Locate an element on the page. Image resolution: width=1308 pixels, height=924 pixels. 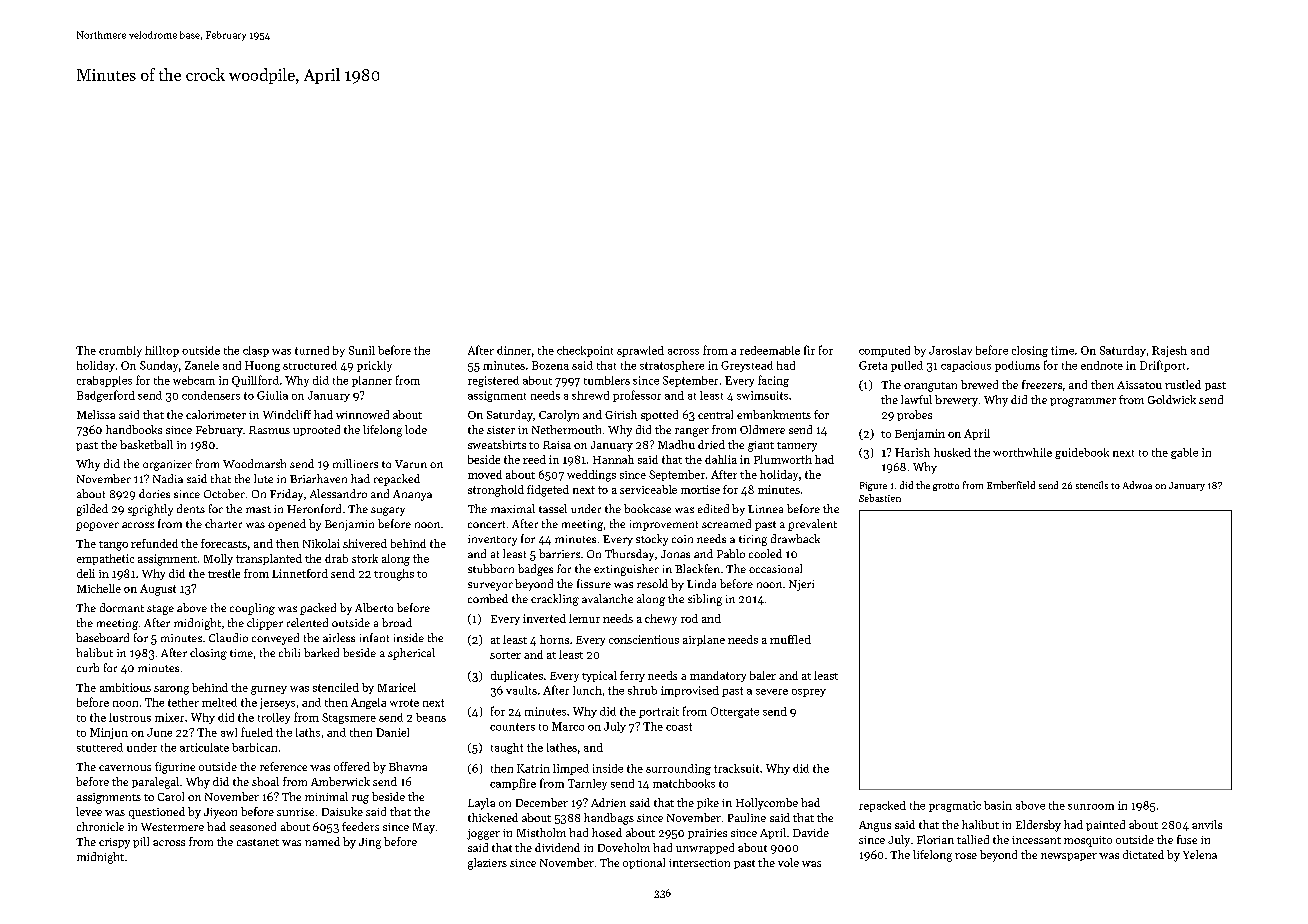
glaziers is located at coordinates (487, 864).
